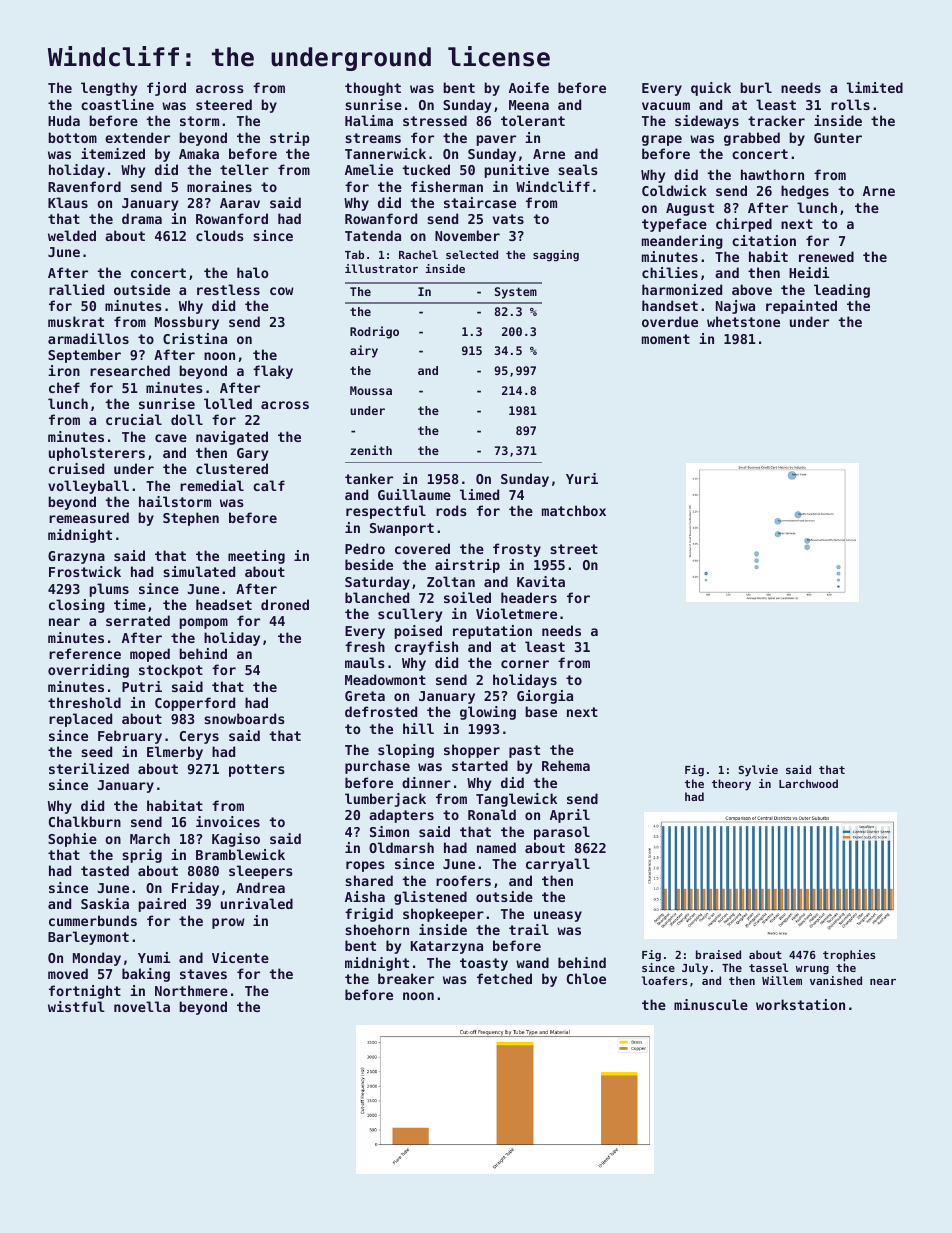 The width and height of the document is (952, 1233). I want to click on trophies, so click(849, 956).
